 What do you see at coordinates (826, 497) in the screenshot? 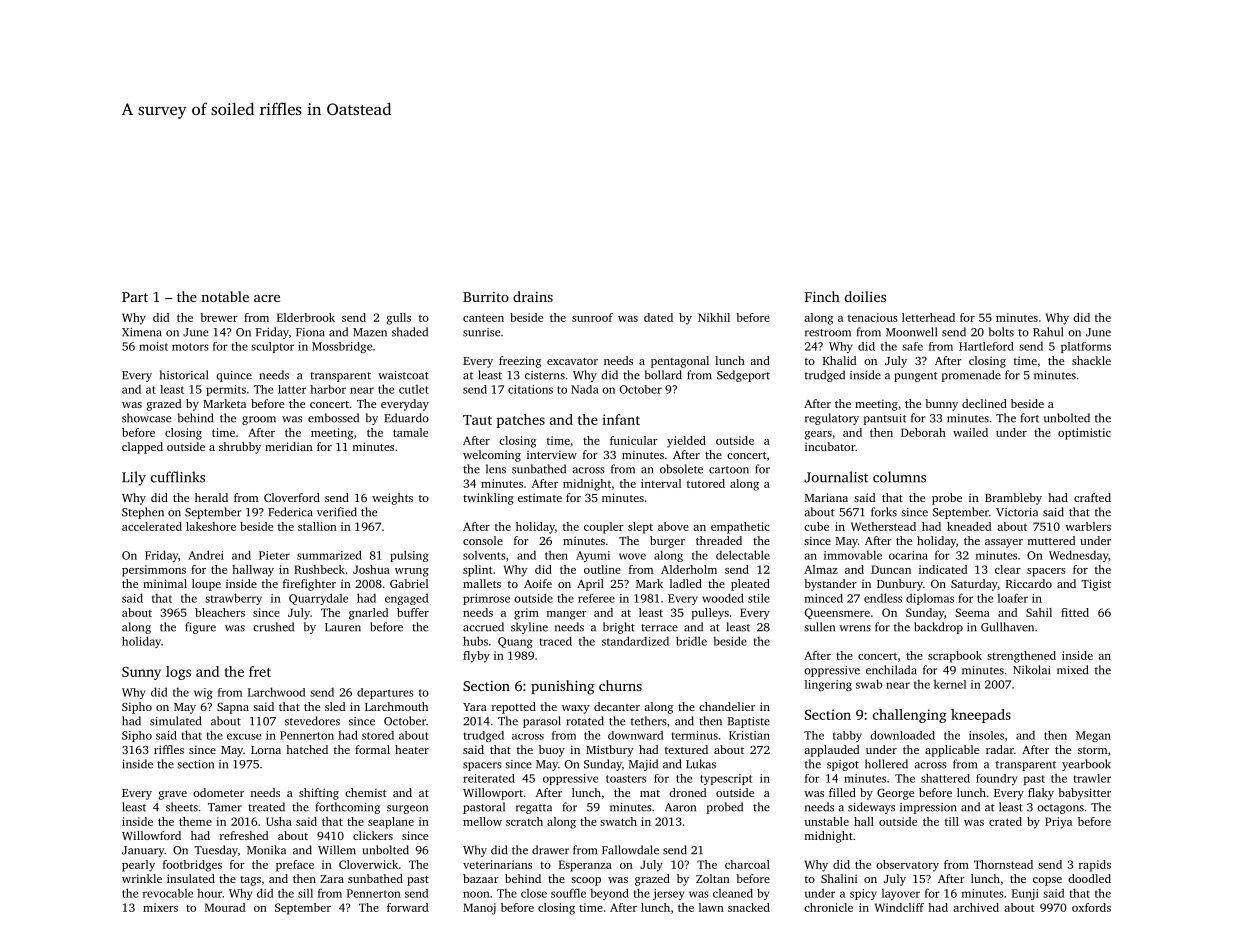
I see `Mariana` at bounding box center [826, 497].
